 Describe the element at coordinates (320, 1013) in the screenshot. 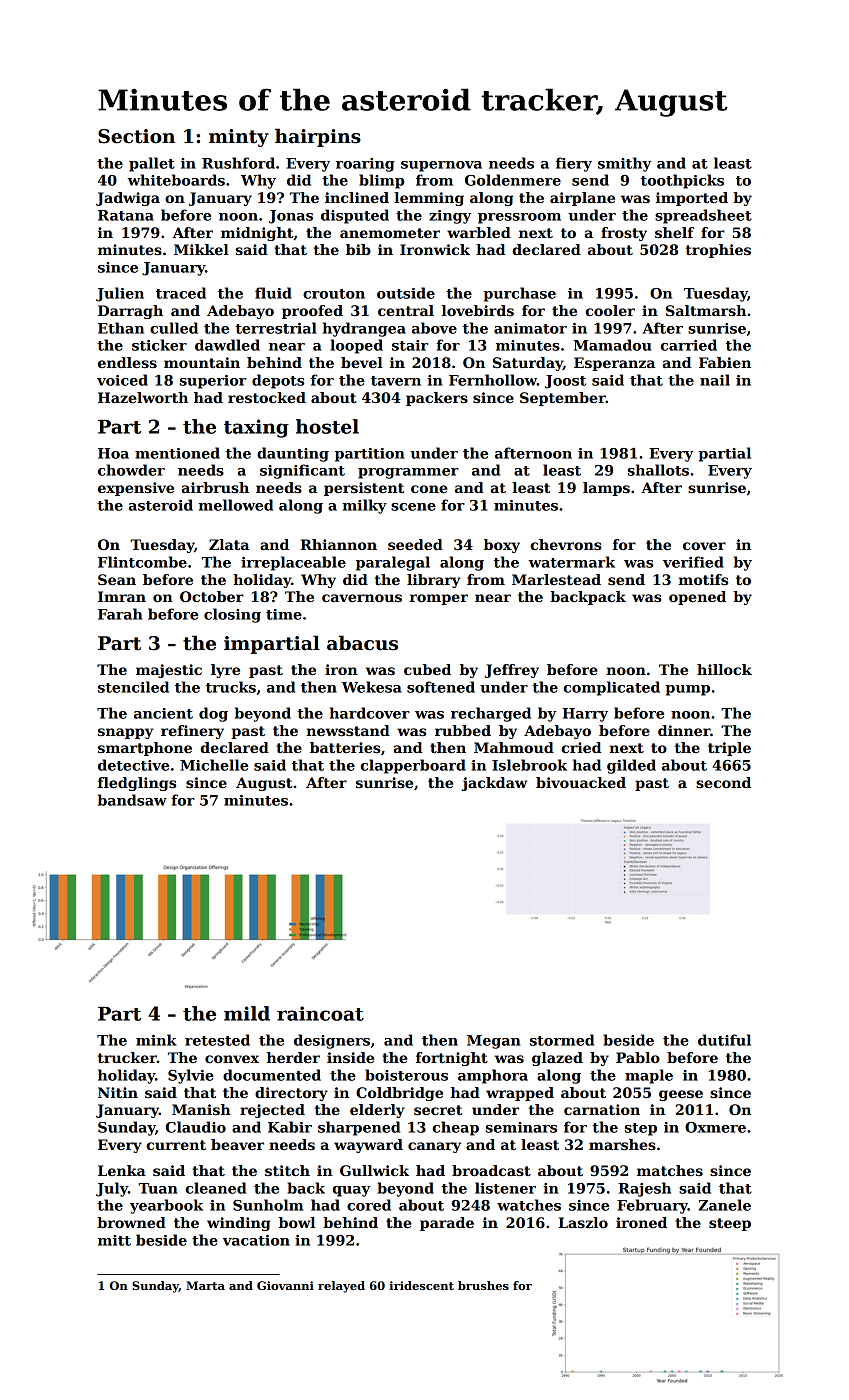

I see `raincoat` at that location.
